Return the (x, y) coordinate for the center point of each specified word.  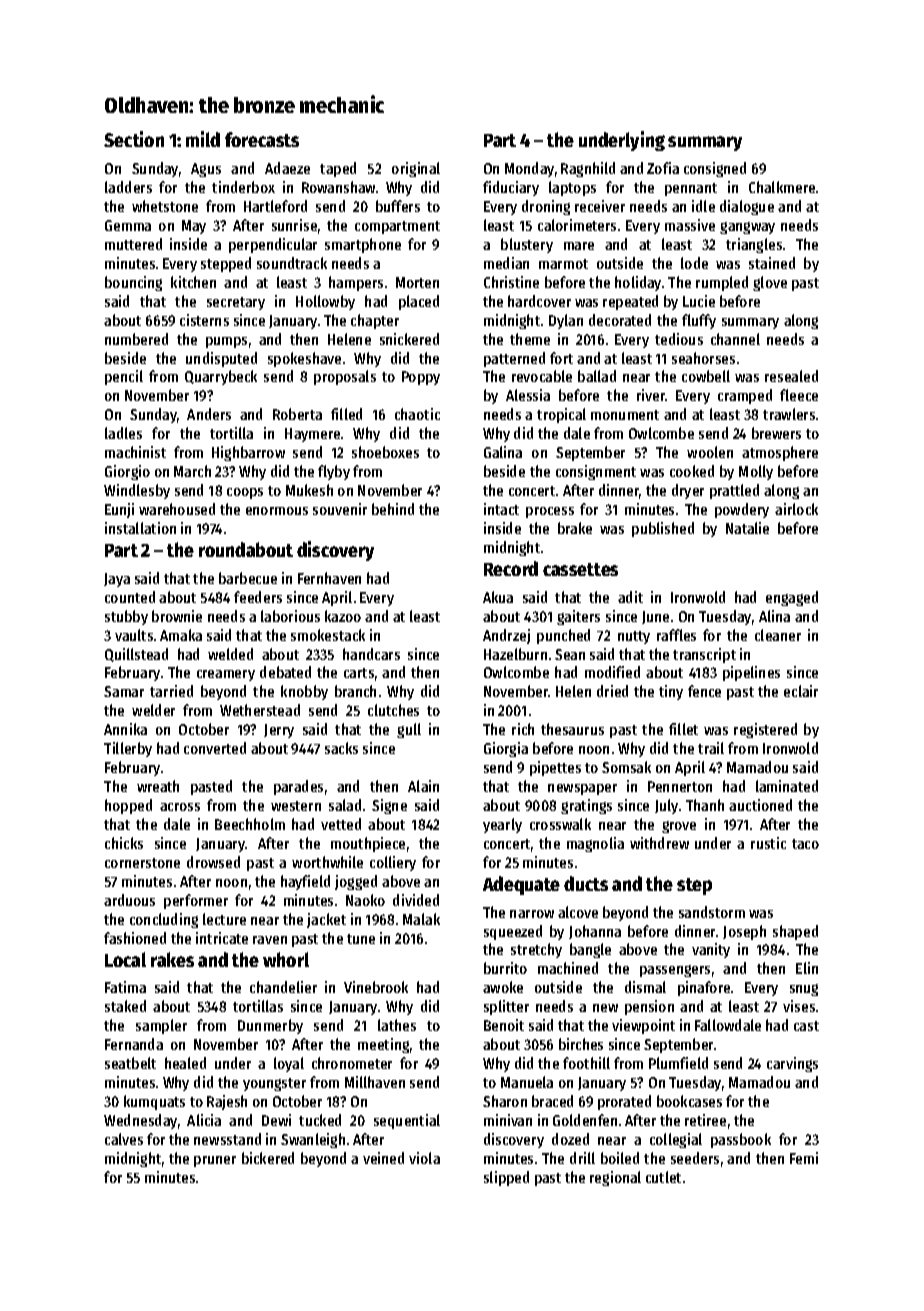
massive (690, 225)
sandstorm (712, 912)
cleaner (778, 635)
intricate (222, 938)
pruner (215, 1161)
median (506, 263)
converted (215, 748)
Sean (570, 654)
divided (416, 900)
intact (501, 509)
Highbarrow (248, 453)
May (194, 227)
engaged (792, 598)
